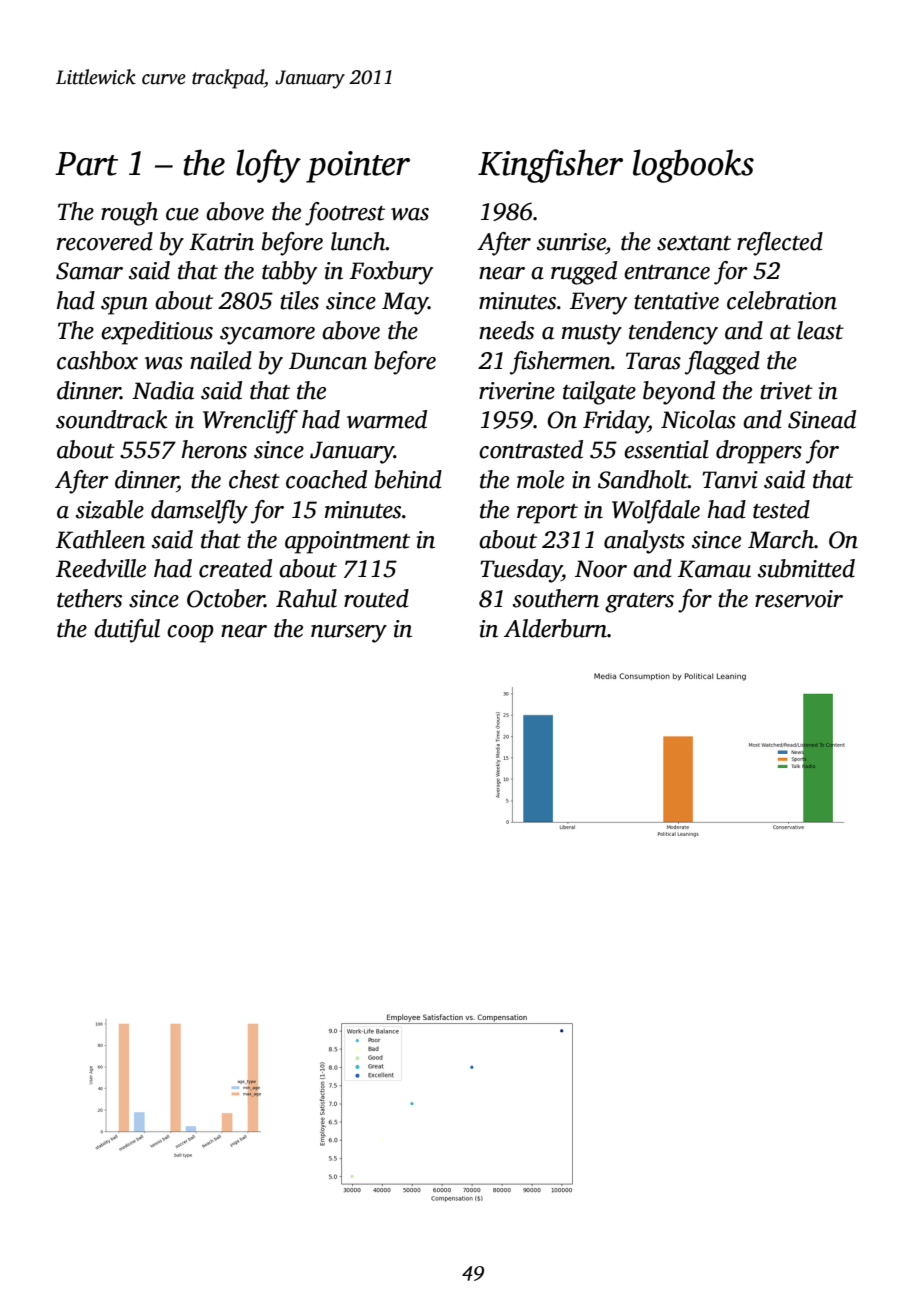 The width and height of the page is (924, 1311). What do you see at coordinates (267, 336) in the page?
I see `sycamore` at bounding box center [267, 336].
